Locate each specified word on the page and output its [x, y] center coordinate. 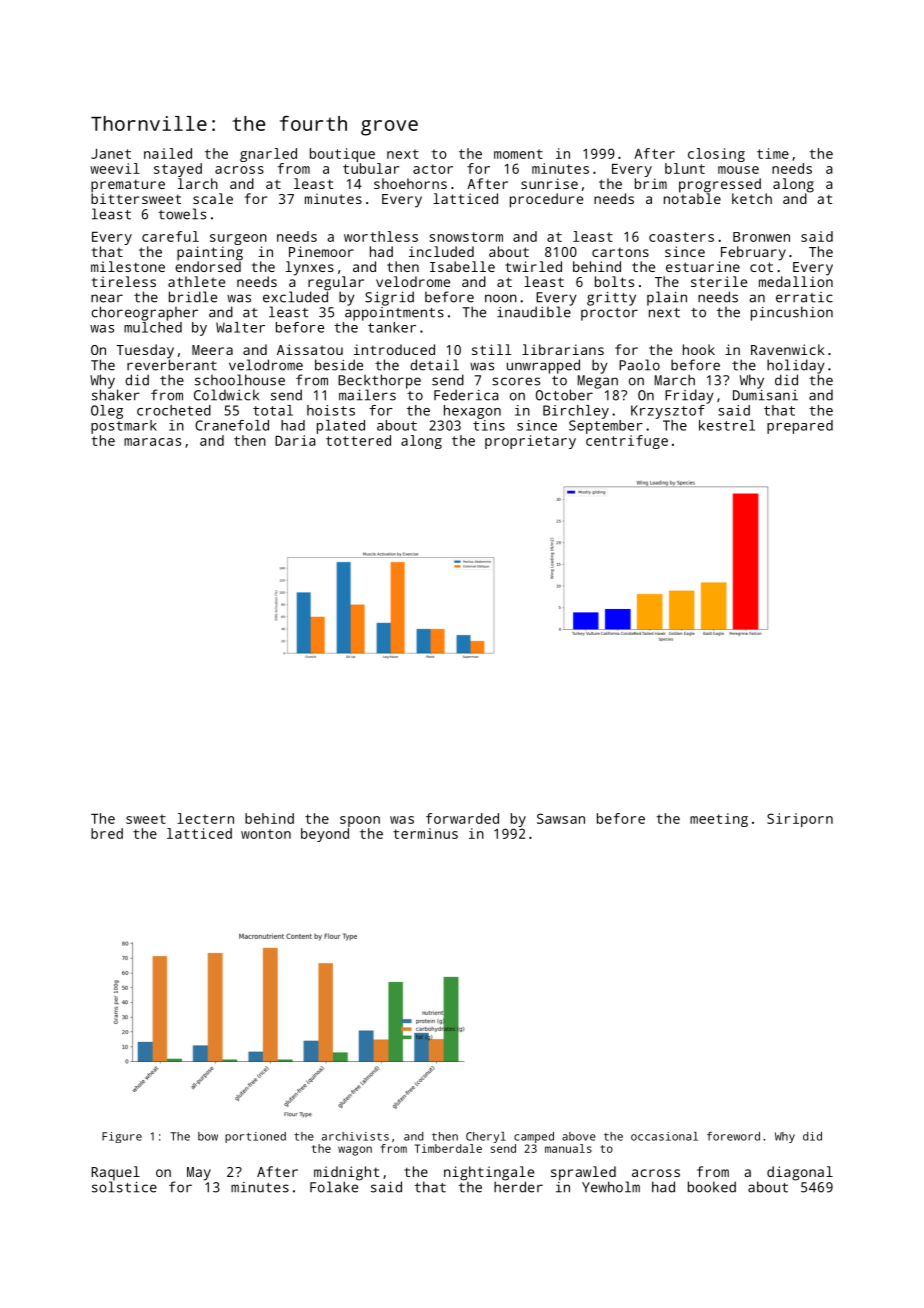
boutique [342, 155]
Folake [334, 1187]
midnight [346, 1173]
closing [716, 155]
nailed [168, 153]
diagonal [800, 1173]
